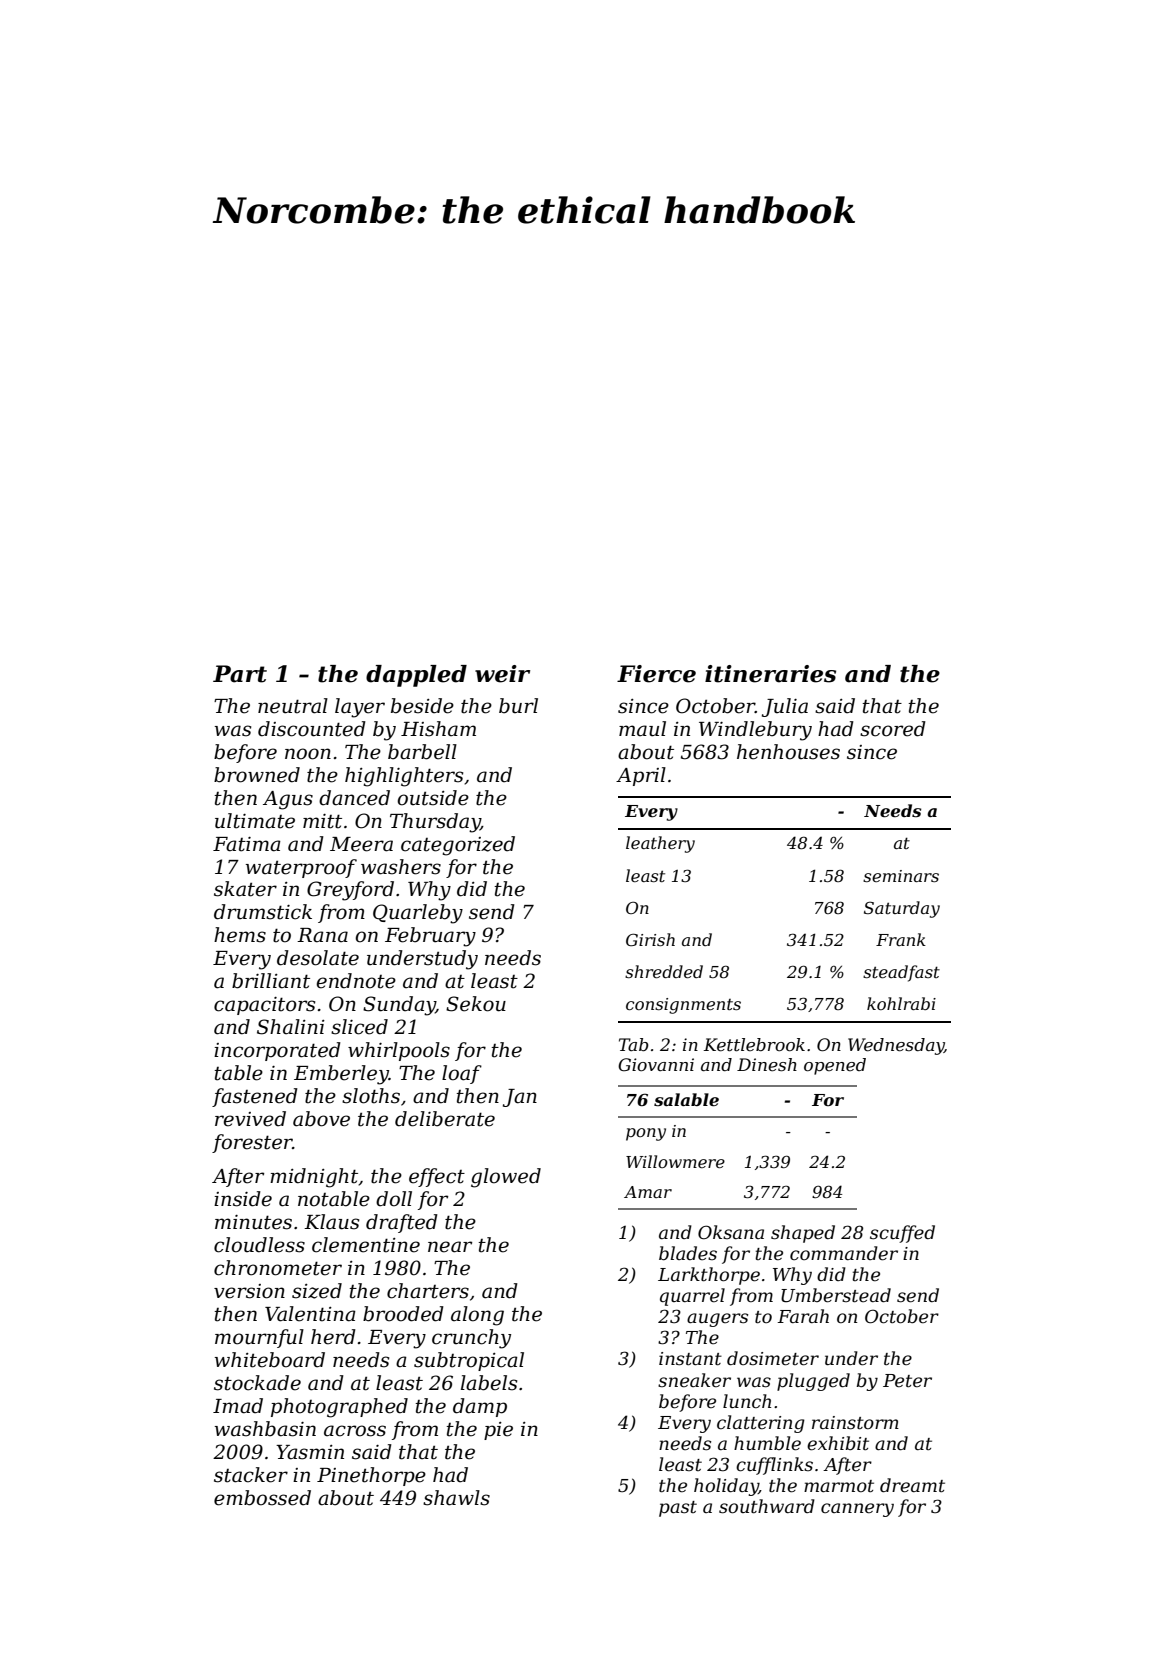  What do you see at coordinates (243, 1199) in the screenshot?
I see `inside` at bounding box center [243, 1199].
